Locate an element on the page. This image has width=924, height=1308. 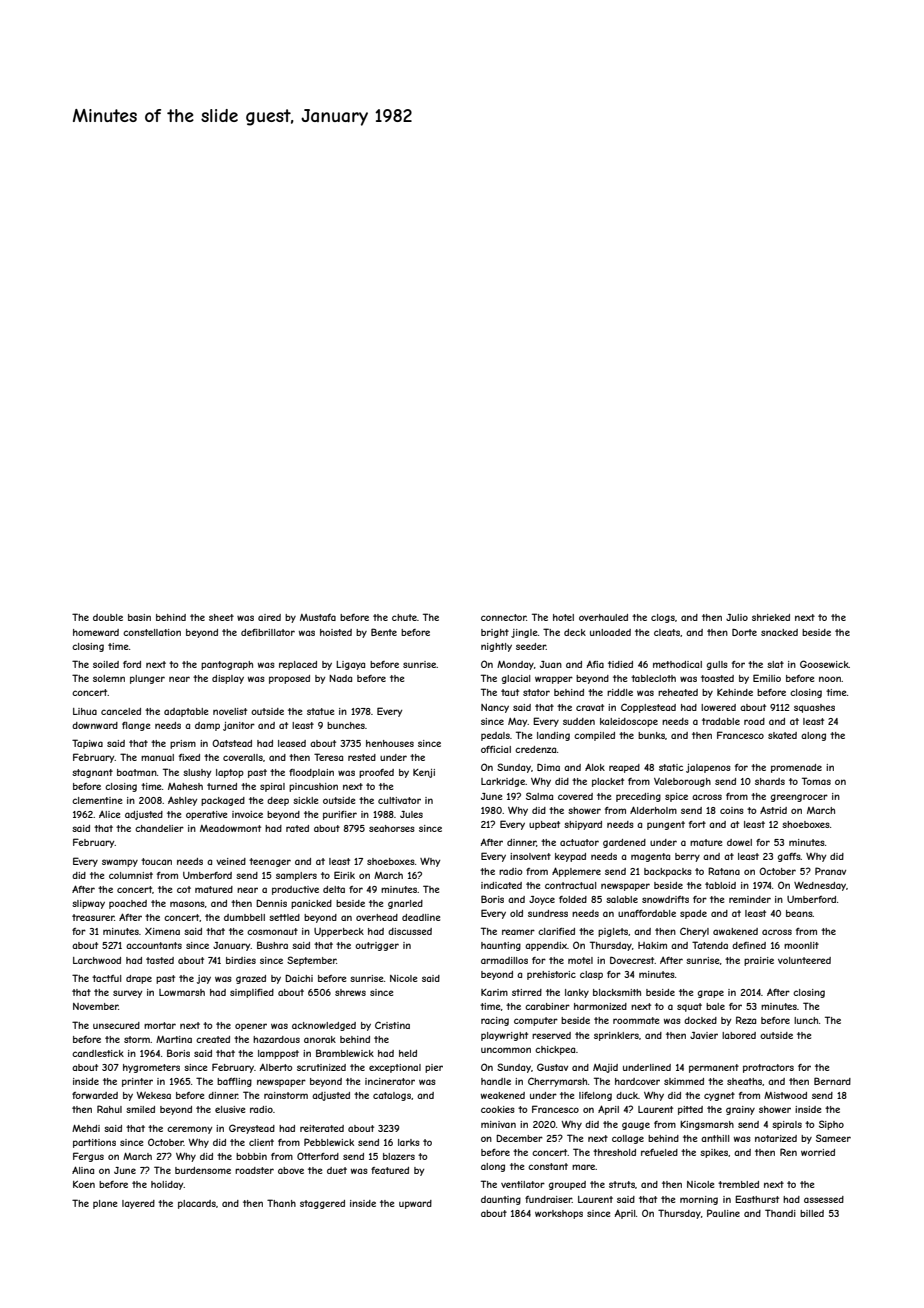
shrews is located at coordinates (350, 992).
